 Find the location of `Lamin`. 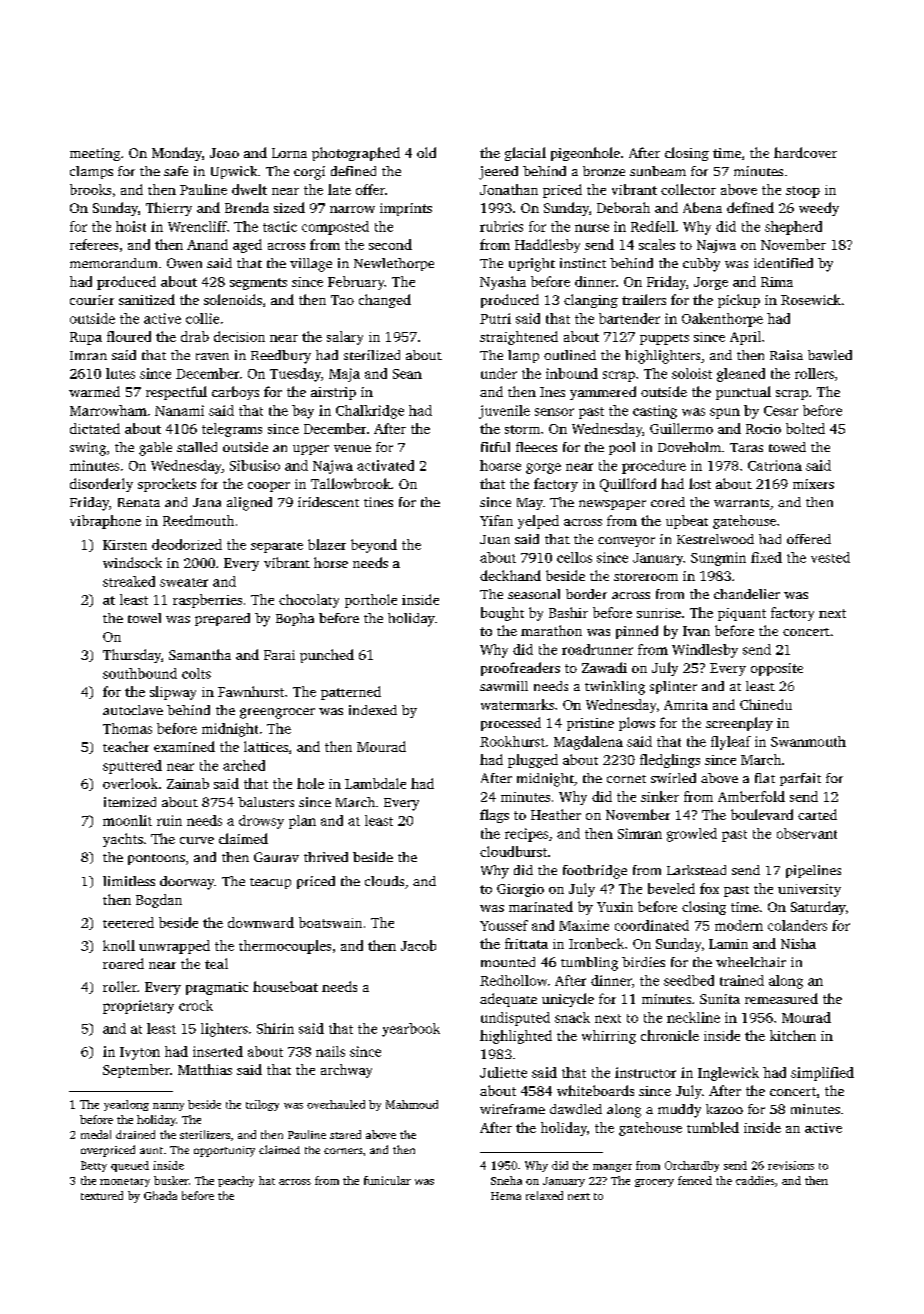

Lamin is located at coordinates (728, 944).
